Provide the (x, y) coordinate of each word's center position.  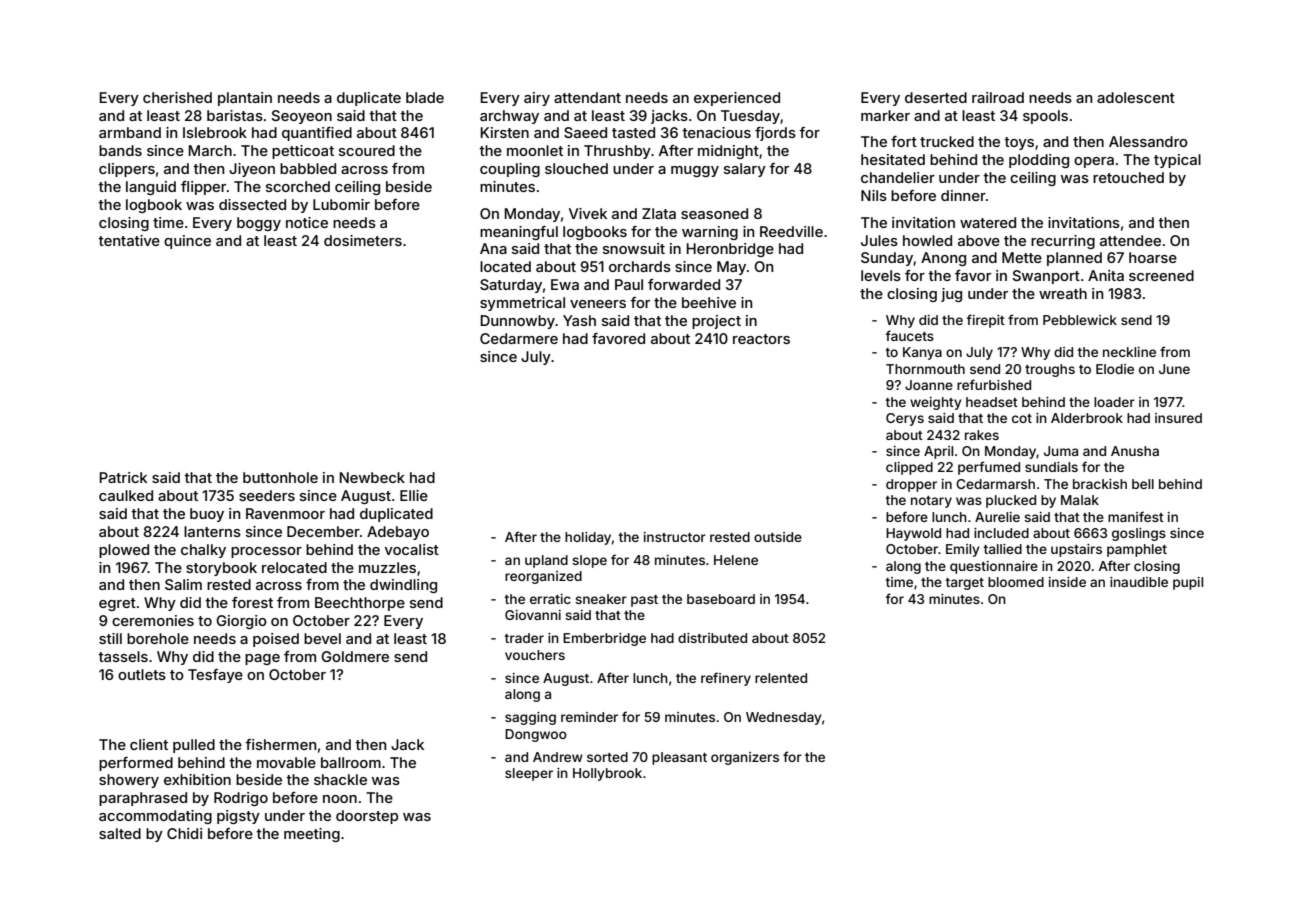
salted (120, 833)
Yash (579, 320)
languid (151, 188)
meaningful (519, 233)
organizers (745, 758)
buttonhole (280, 477)
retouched (1128, 177)
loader (1114, 402)
